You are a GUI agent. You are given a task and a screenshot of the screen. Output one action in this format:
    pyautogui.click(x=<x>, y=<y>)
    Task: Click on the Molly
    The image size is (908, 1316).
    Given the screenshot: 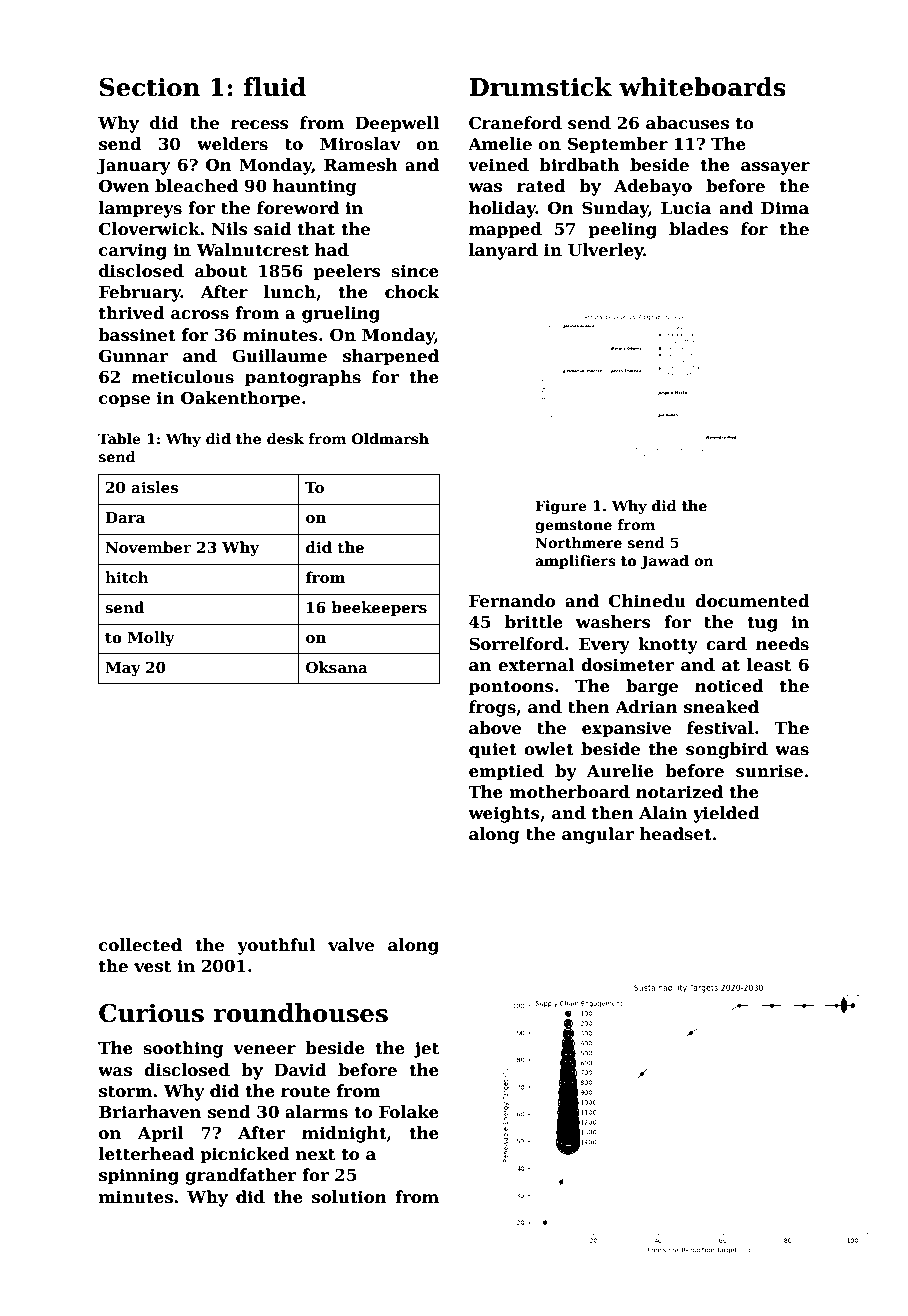 What is the action you would take?
    pyautogui.click(x=151, y=639)
